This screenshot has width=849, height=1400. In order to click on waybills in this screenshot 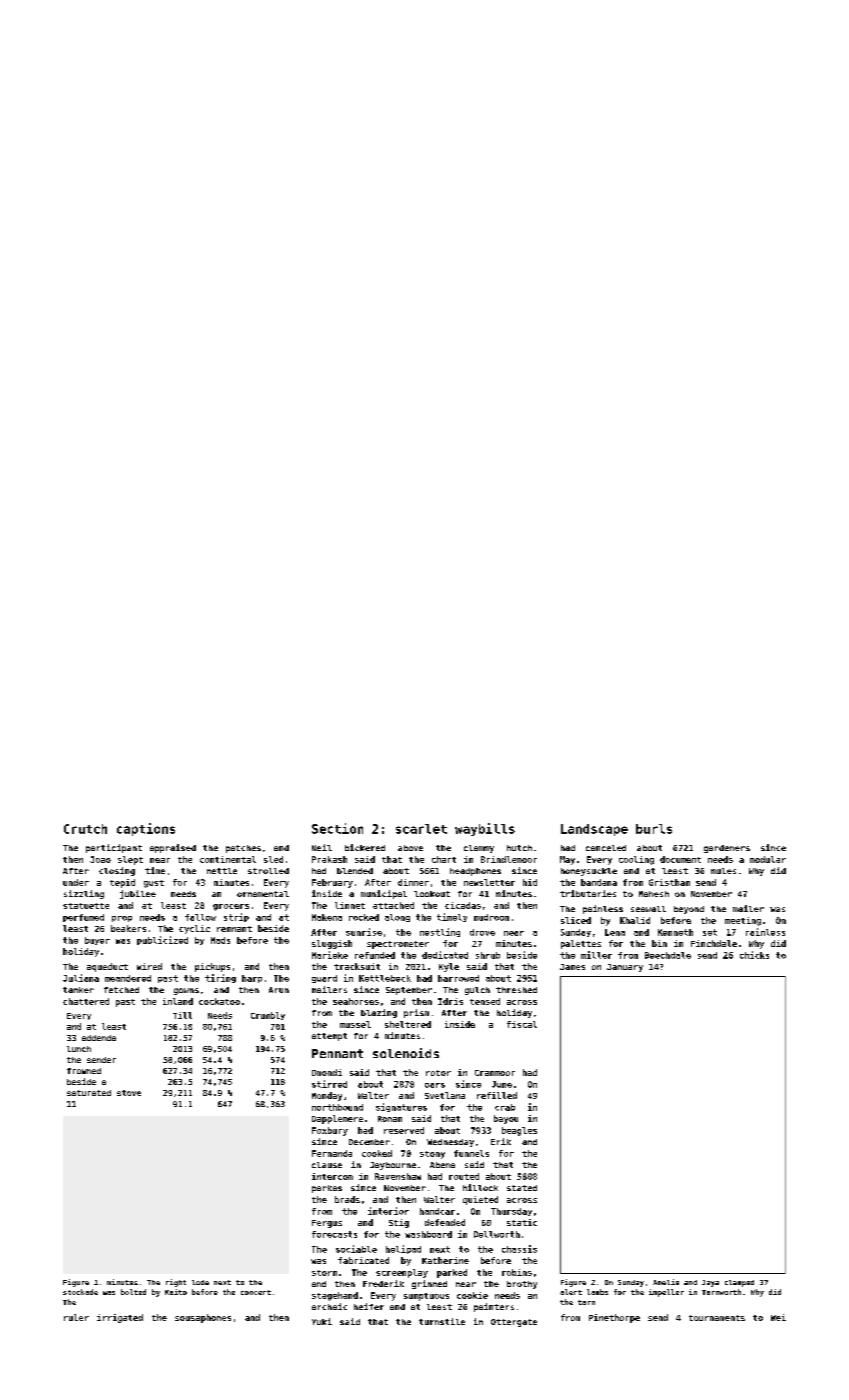, I will do `click(485, 829)`.
